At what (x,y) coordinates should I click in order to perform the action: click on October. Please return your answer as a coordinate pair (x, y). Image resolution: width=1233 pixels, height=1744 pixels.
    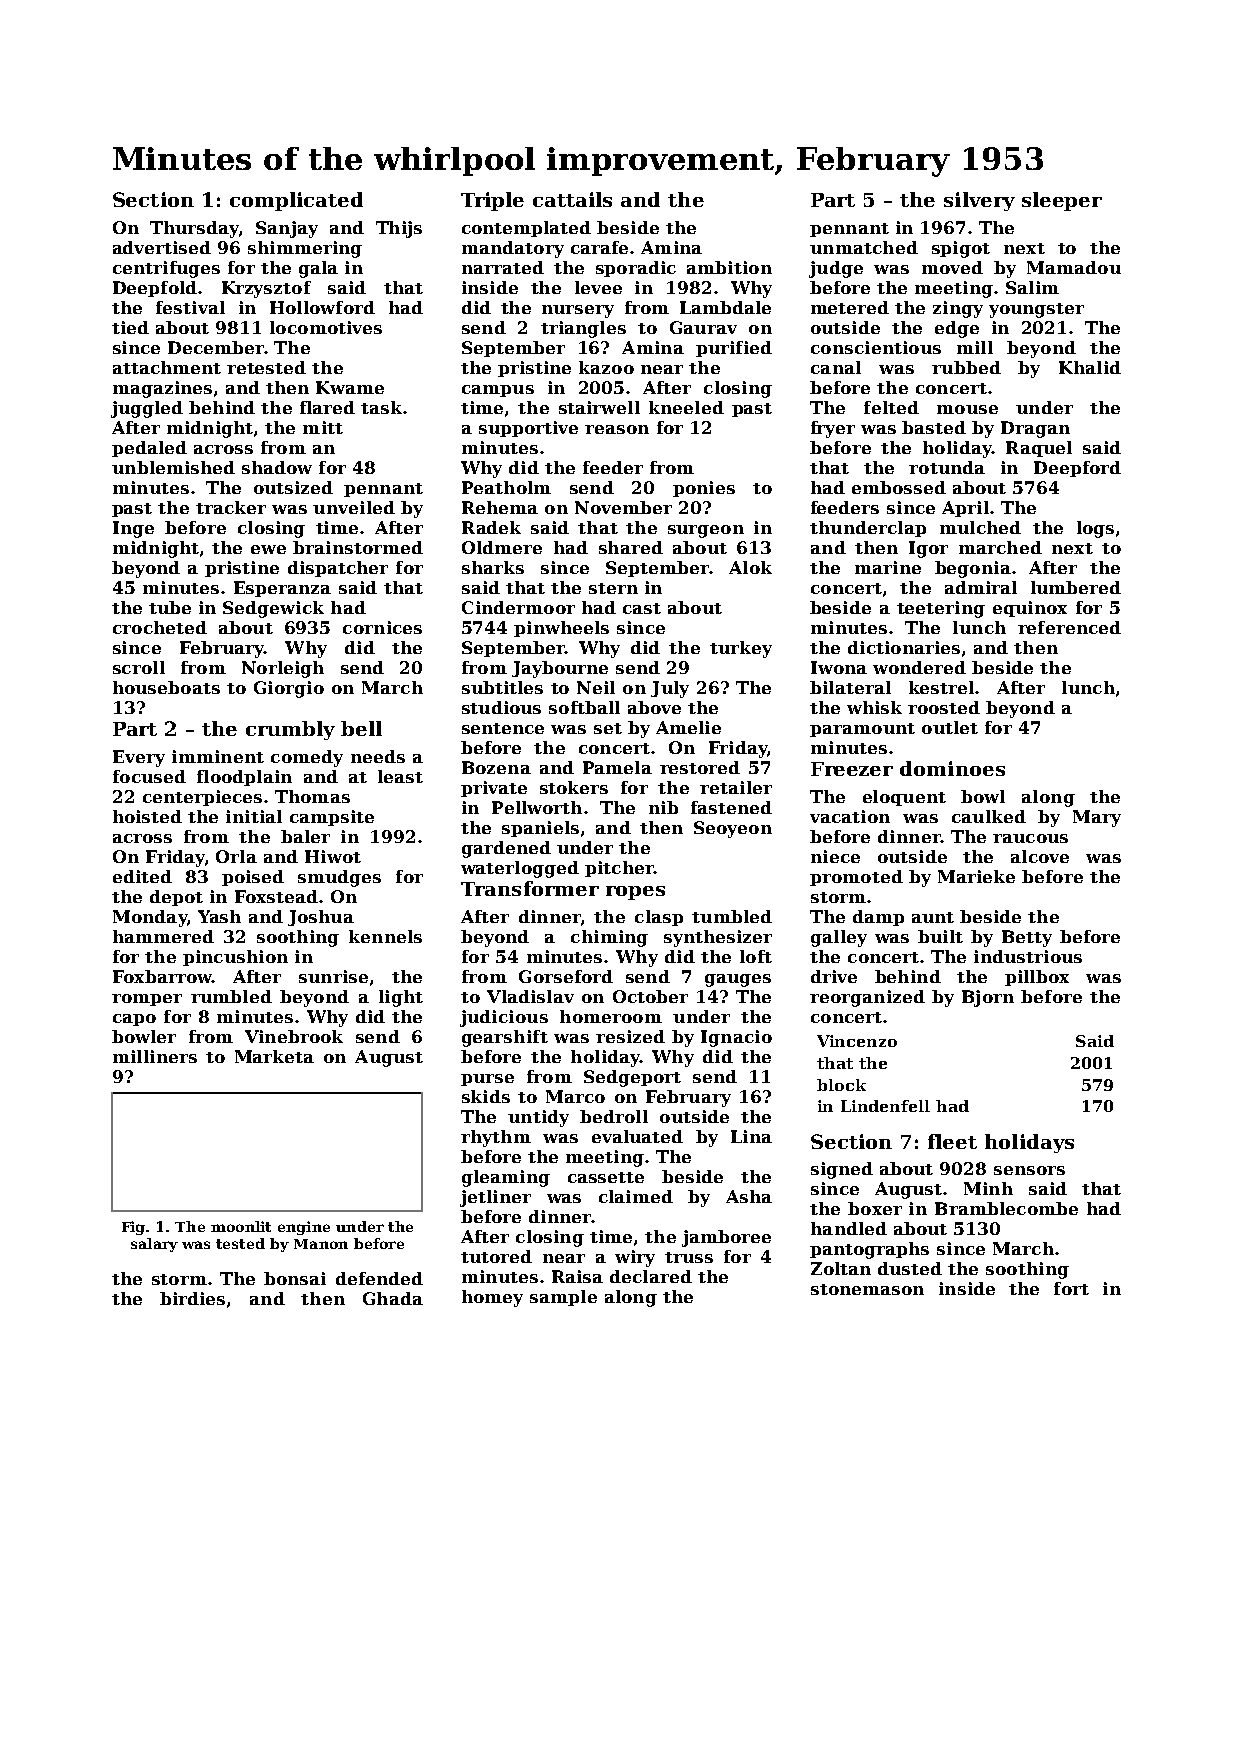
    Looking at the image, I should click on (650, 996).
